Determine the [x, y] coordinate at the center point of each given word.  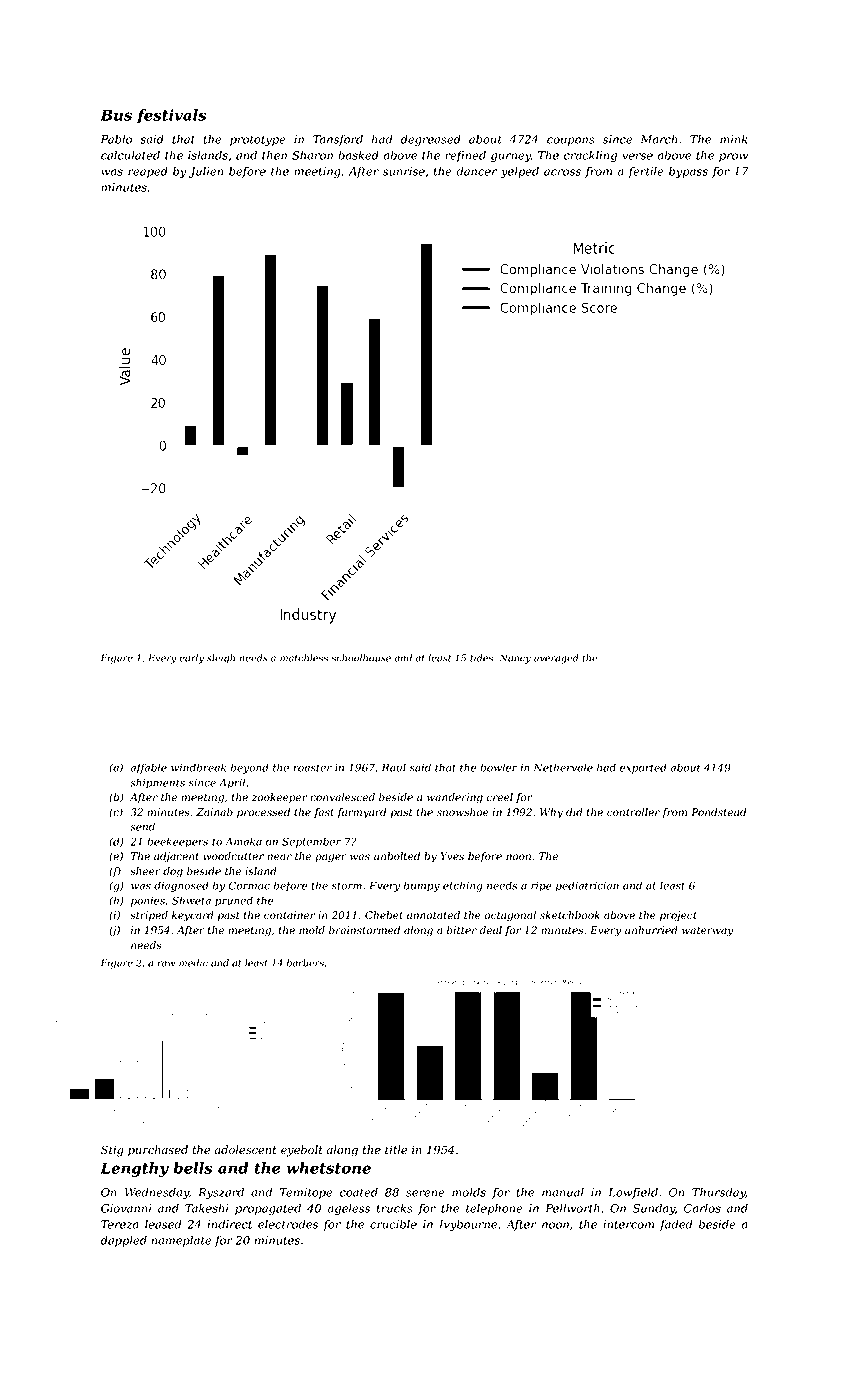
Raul [394, 767]
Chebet [384, 915]
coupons [571, 141]
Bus [116, 115]
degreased [431, 140]
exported [643, 768]
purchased [158, 1151]
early [191, 659]
